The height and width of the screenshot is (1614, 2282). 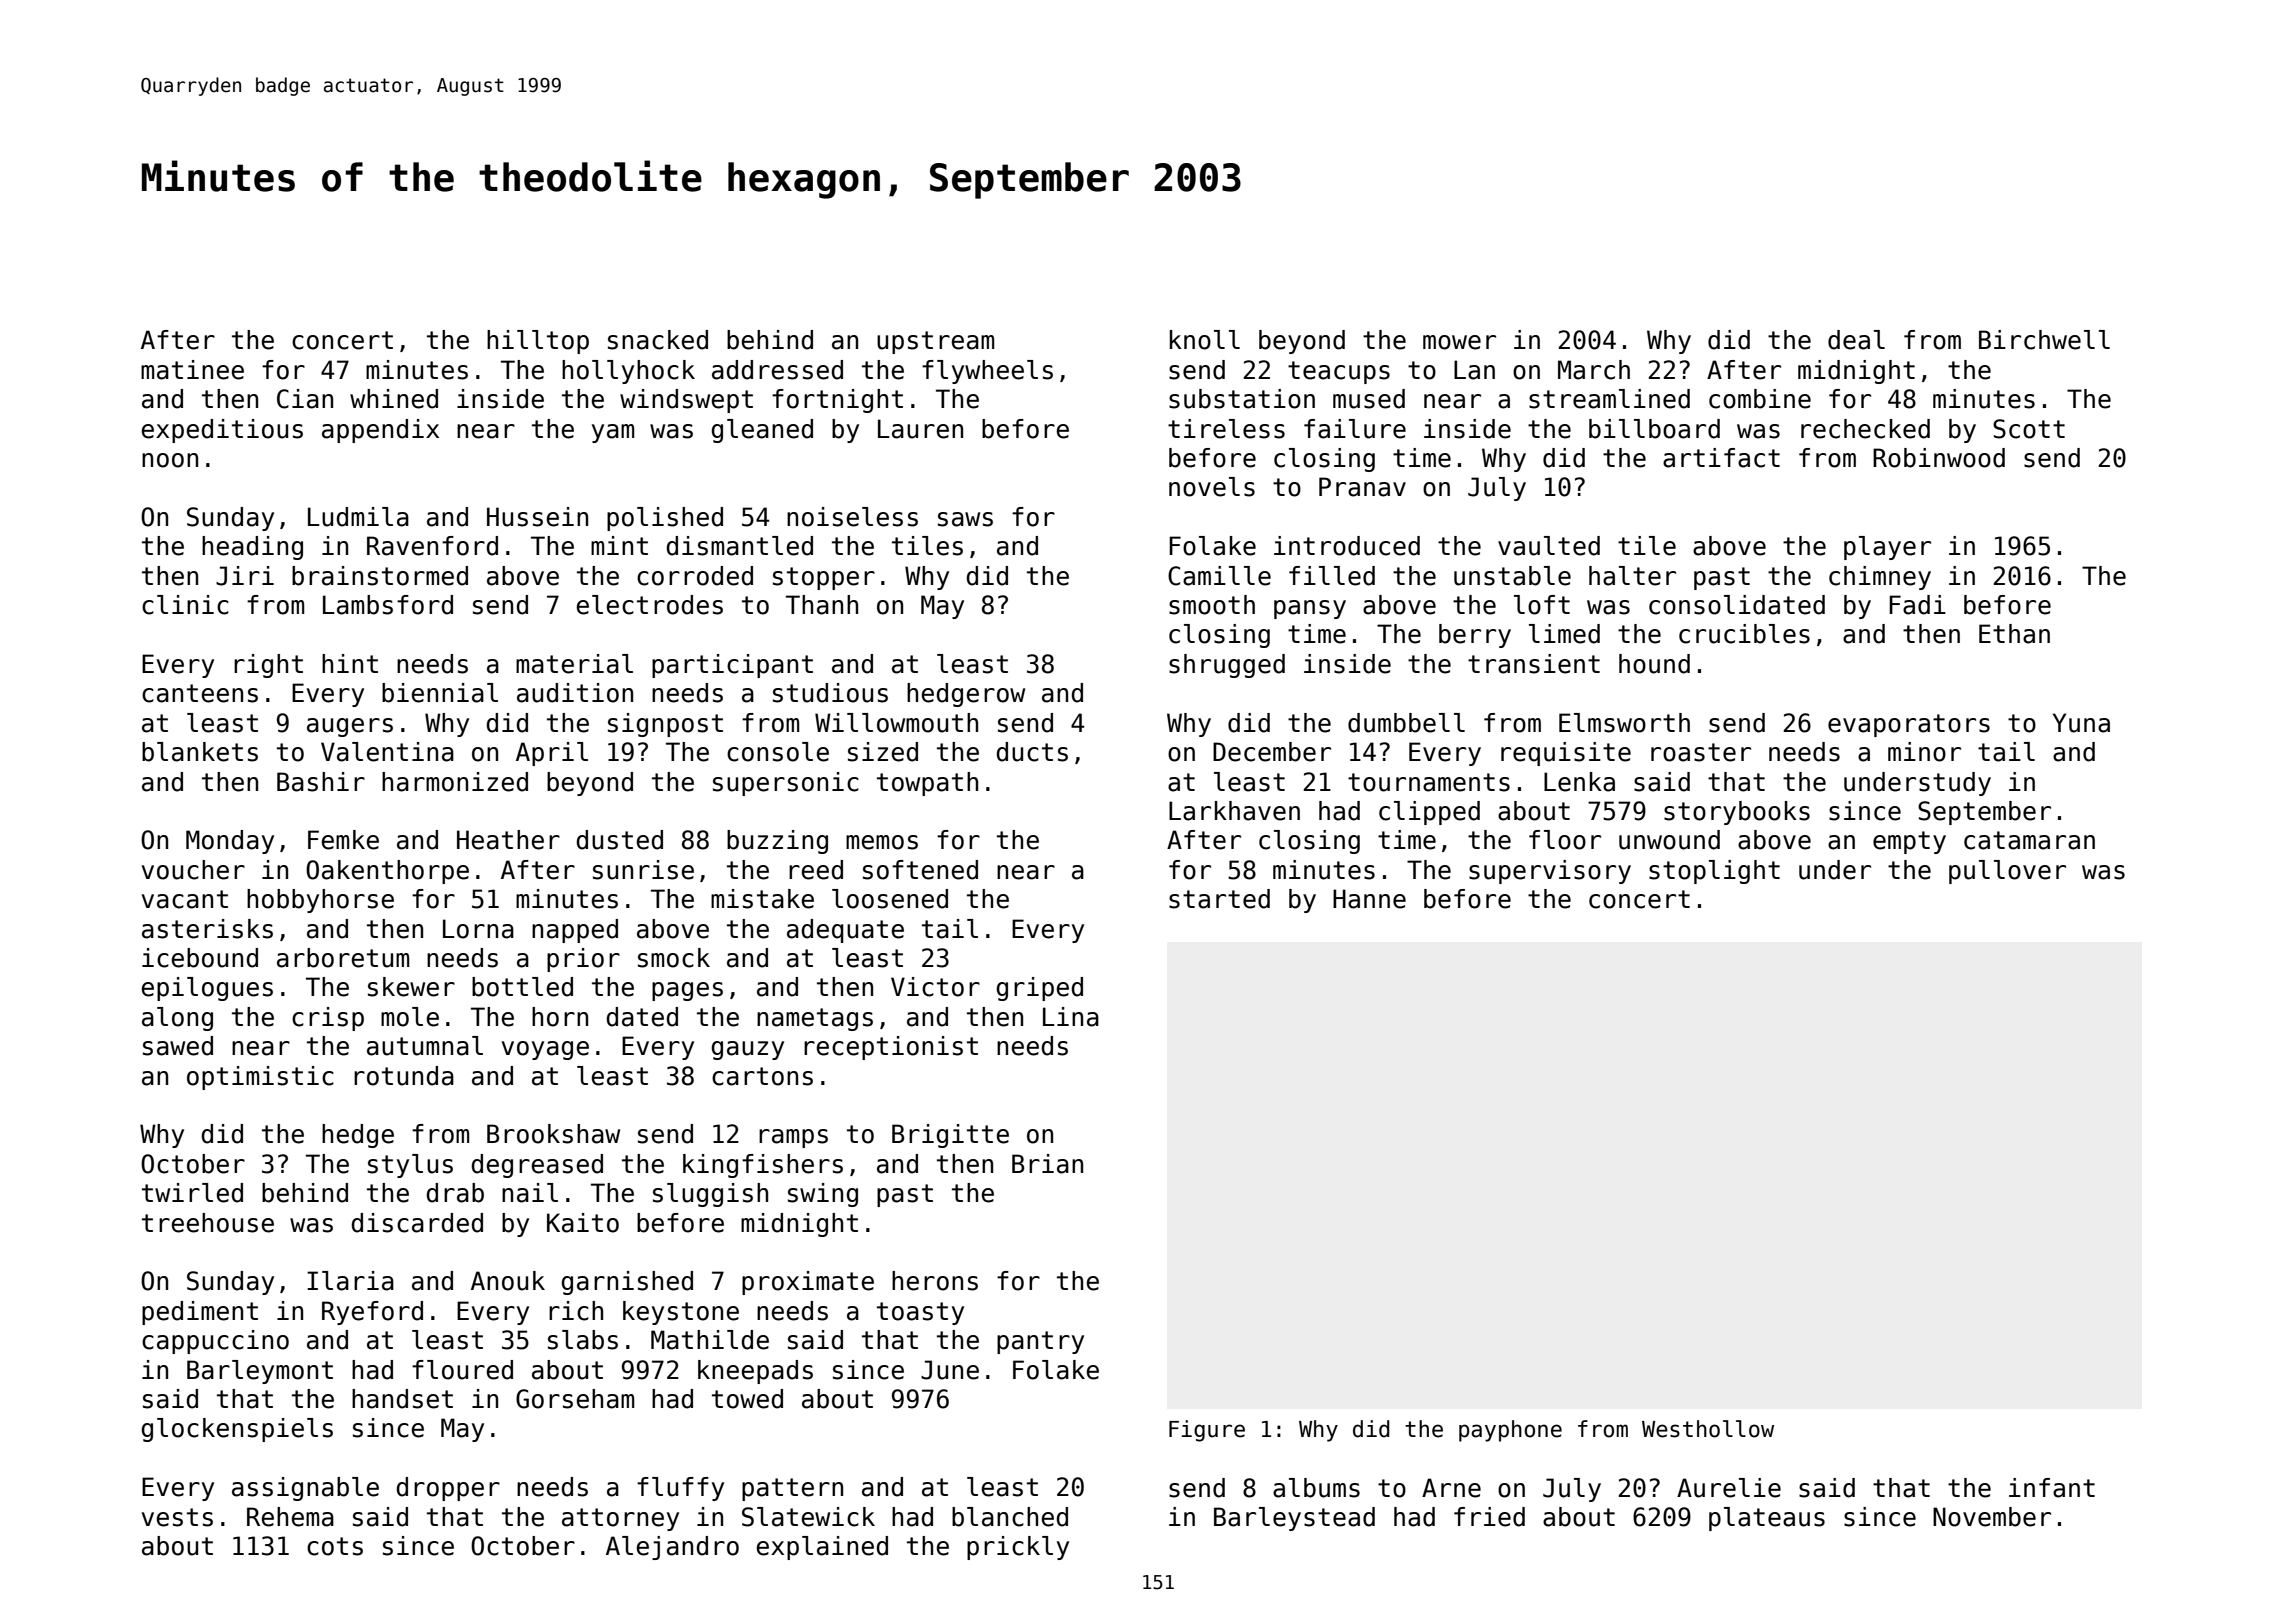 I want to click on Brian, so click(x=1047, y=1164).
